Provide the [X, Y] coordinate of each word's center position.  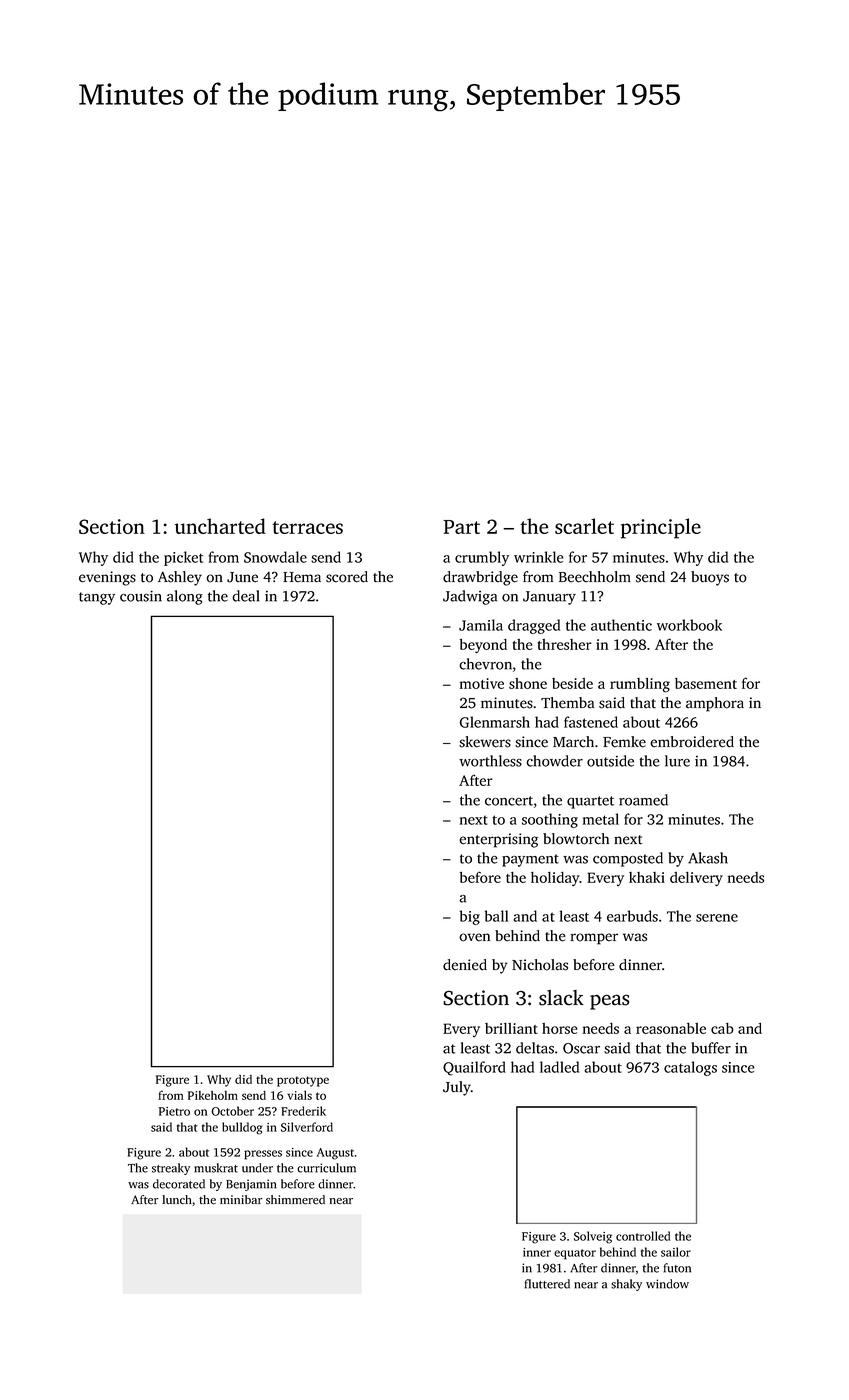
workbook [689, 625]
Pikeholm [213, 1095]
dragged [534, 626]
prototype [303, 1081]
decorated [179, 1184]
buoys [710, 578]
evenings [107, 578]
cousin [141, 596]
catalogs [690, 1068]
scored [347, 577]
